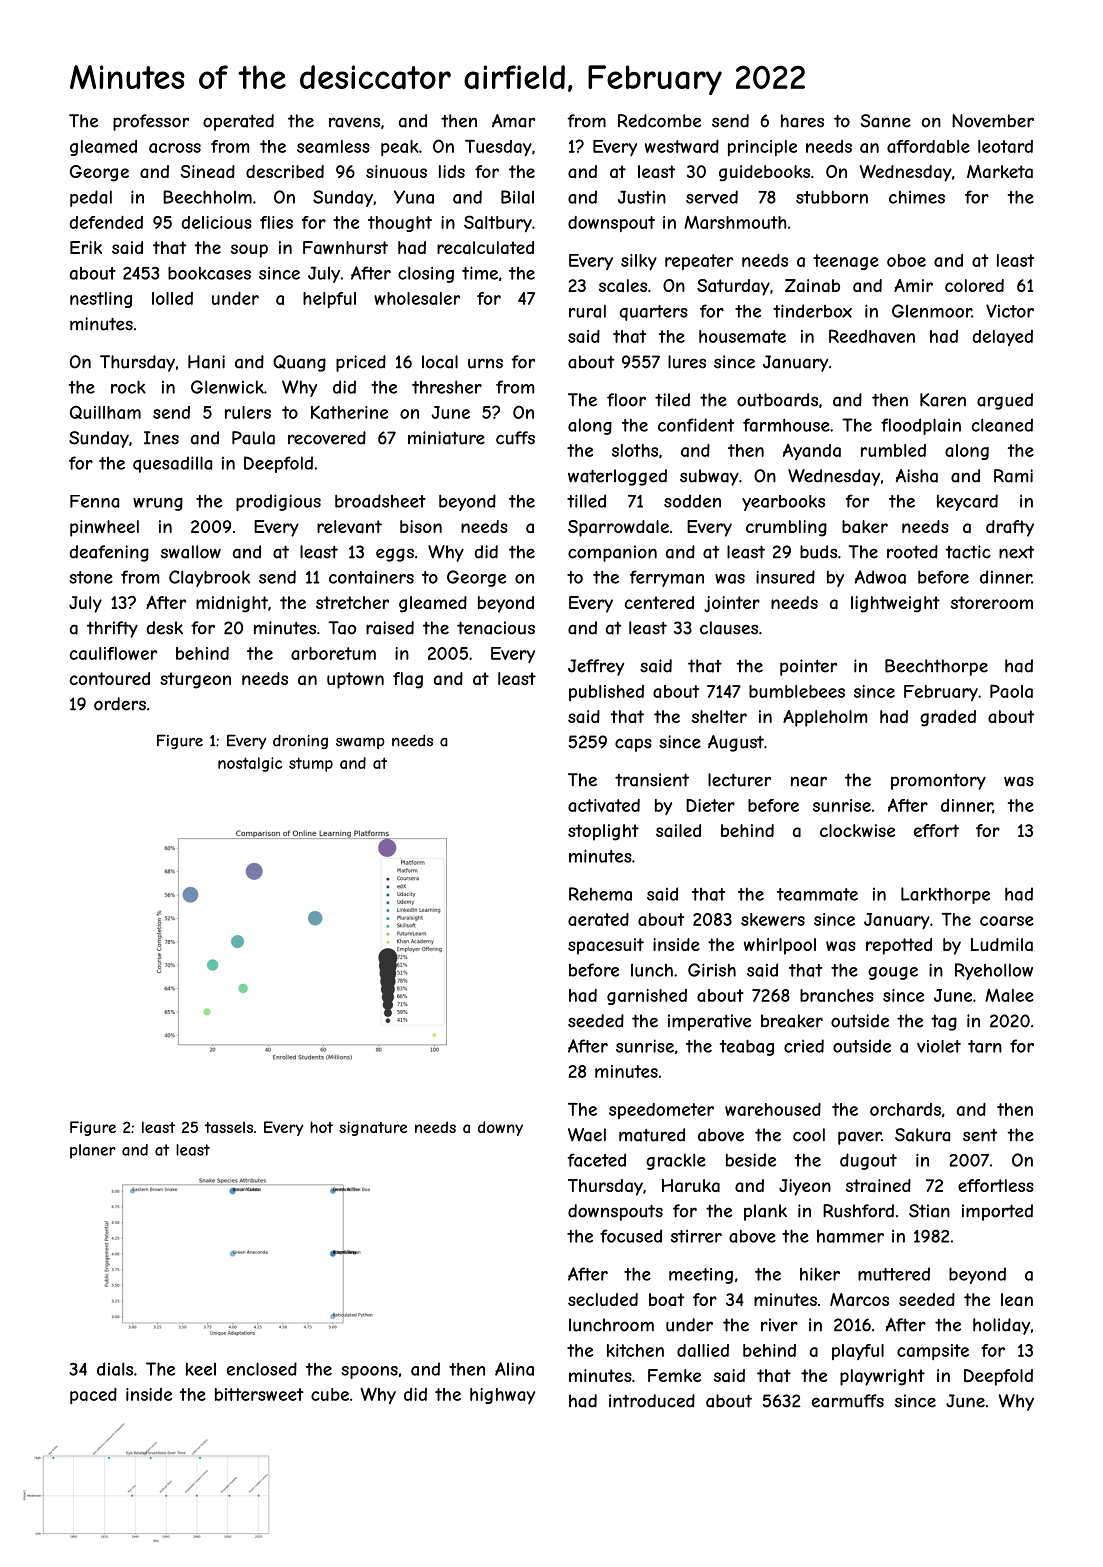 This document has height=1567, width=1103. Describe the element at coordinates (321, 1127) in the document. I see `hot` at that location.
